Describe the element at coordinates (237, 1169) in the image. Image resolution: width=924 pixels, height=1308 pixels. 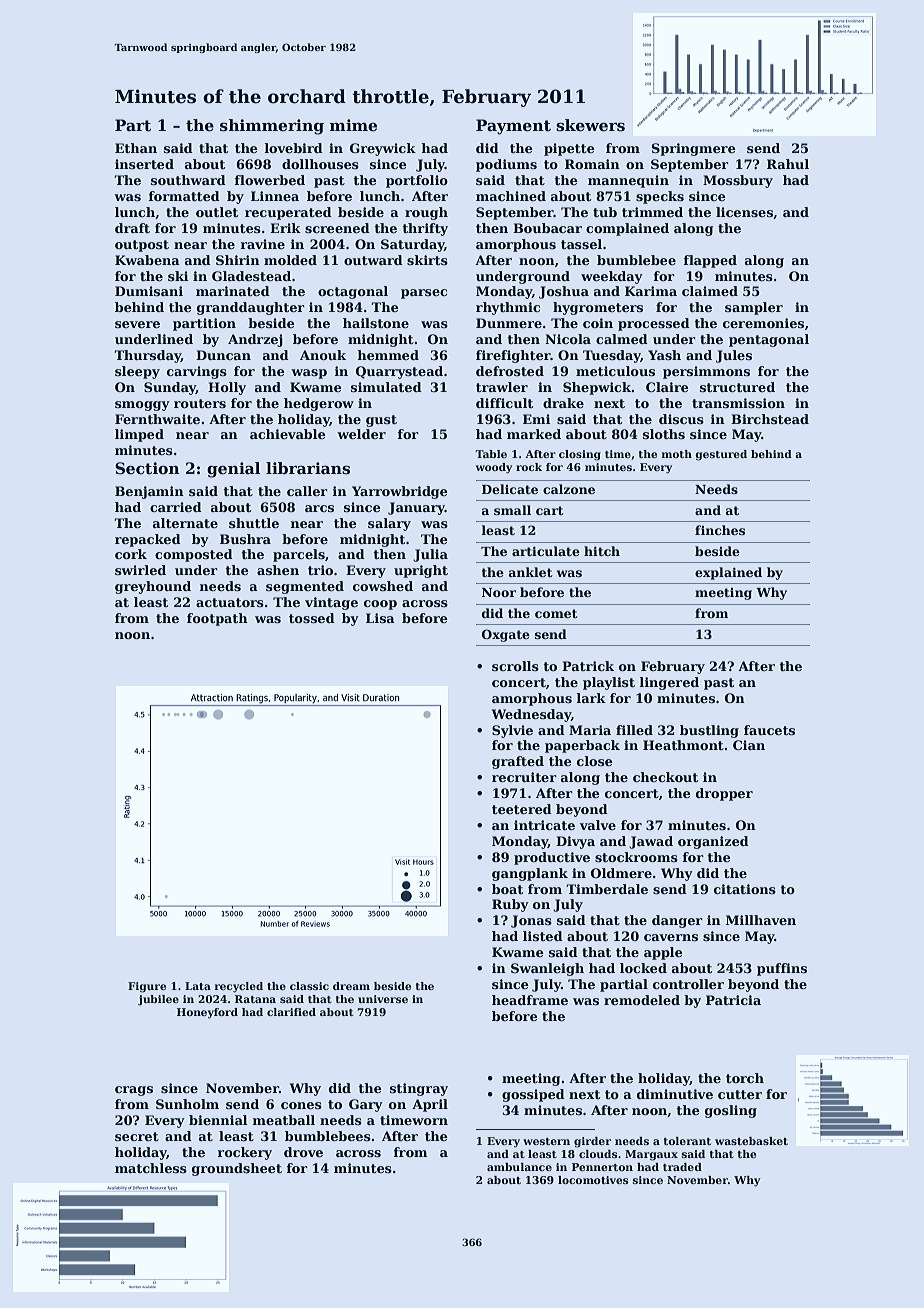
I see `groundsheet` at that location.
